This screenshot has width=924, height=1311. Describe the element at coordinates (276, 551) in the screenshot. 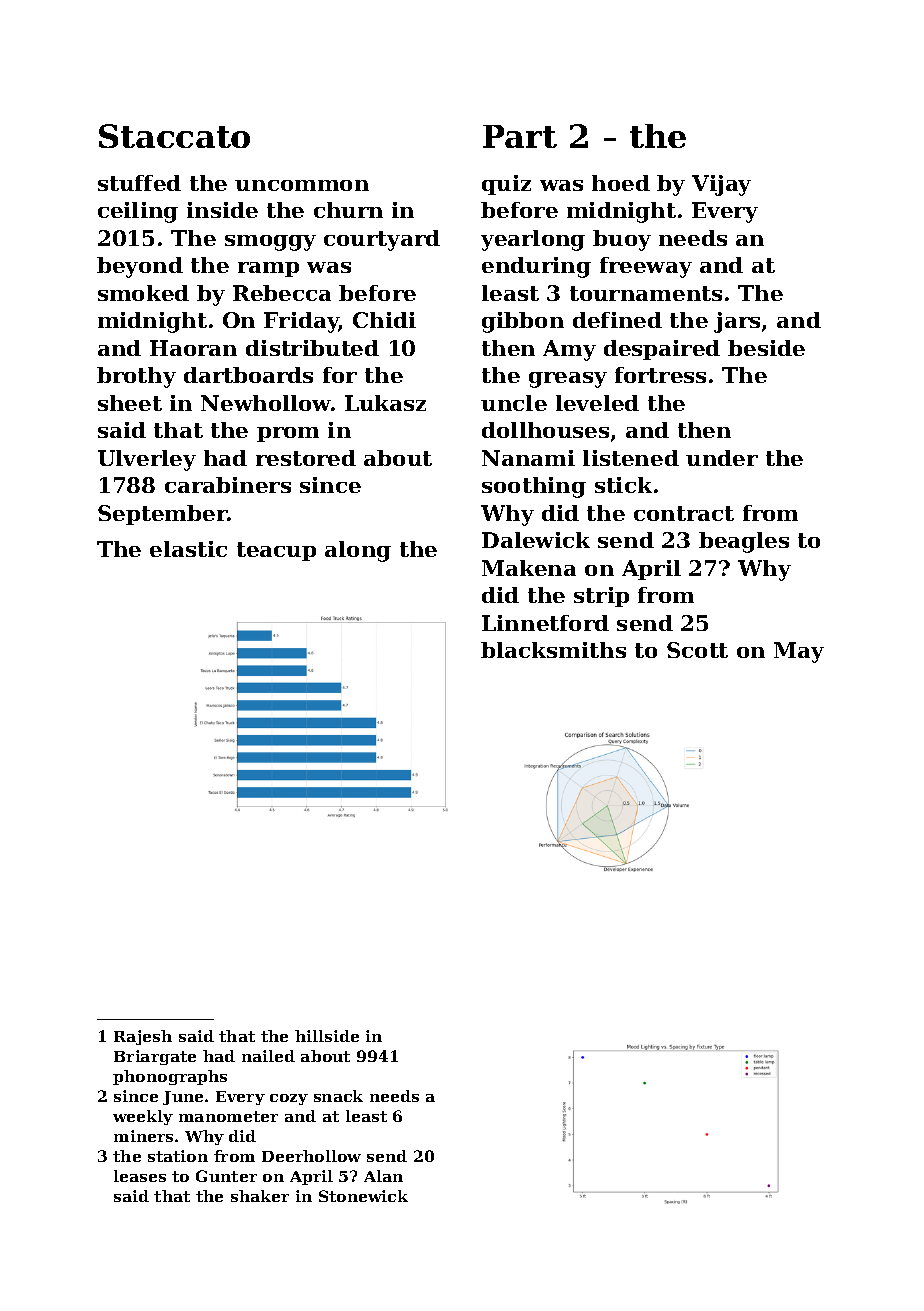

I see `teacup` at that location.
